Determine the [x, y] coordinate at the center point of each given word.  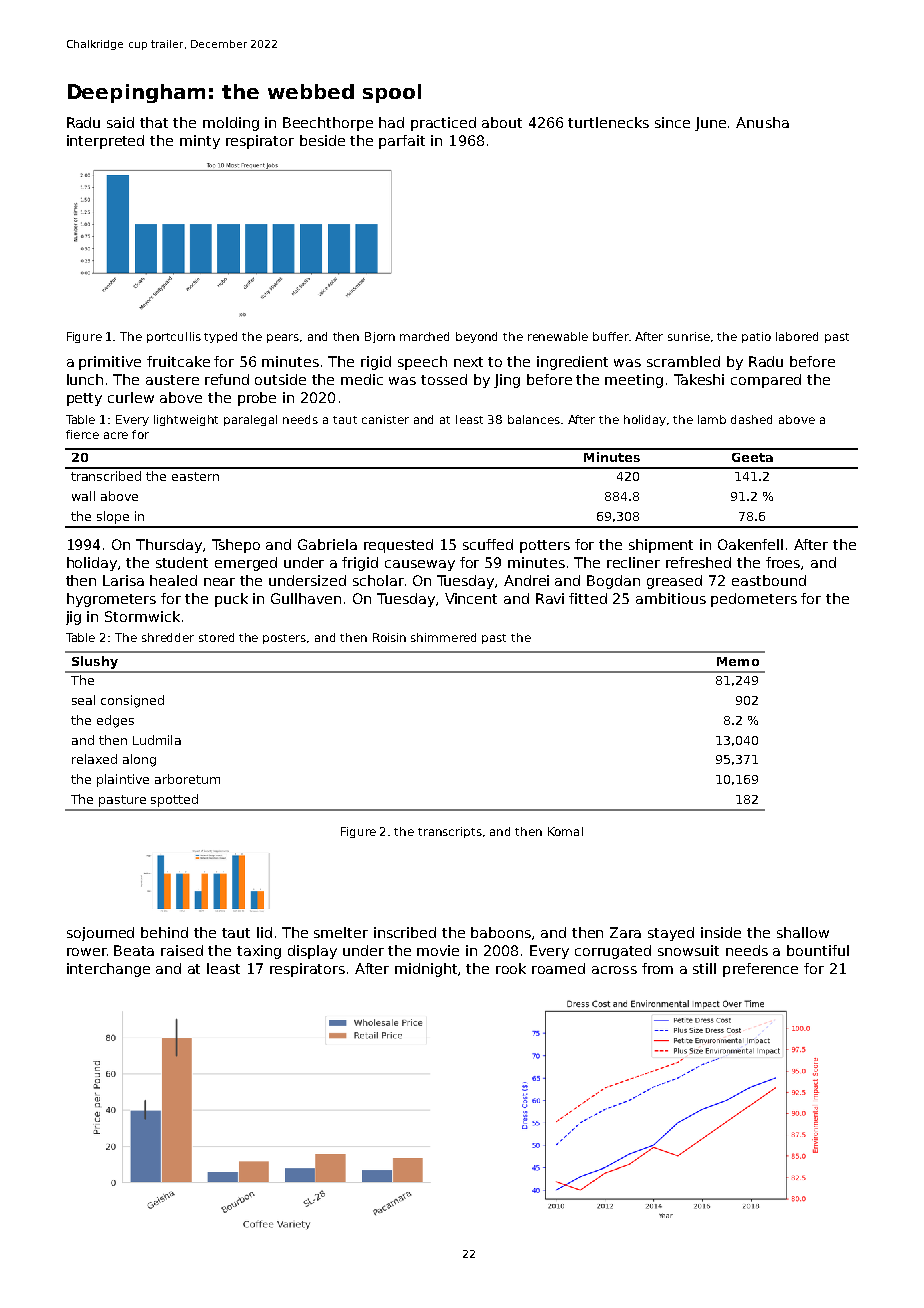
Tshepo [236, 546]
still [704, 968]
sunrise [689, 336]
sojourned [100, 934]
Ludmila [157, 740]
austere [172, 380]
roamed [558, 968]
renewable [558, 336]
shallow [803, 932]
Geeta [752, 457]
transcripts [450, 832]
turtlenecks [608, 122]
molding [231, 124]
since [672, 122]
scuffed [488, 544]
